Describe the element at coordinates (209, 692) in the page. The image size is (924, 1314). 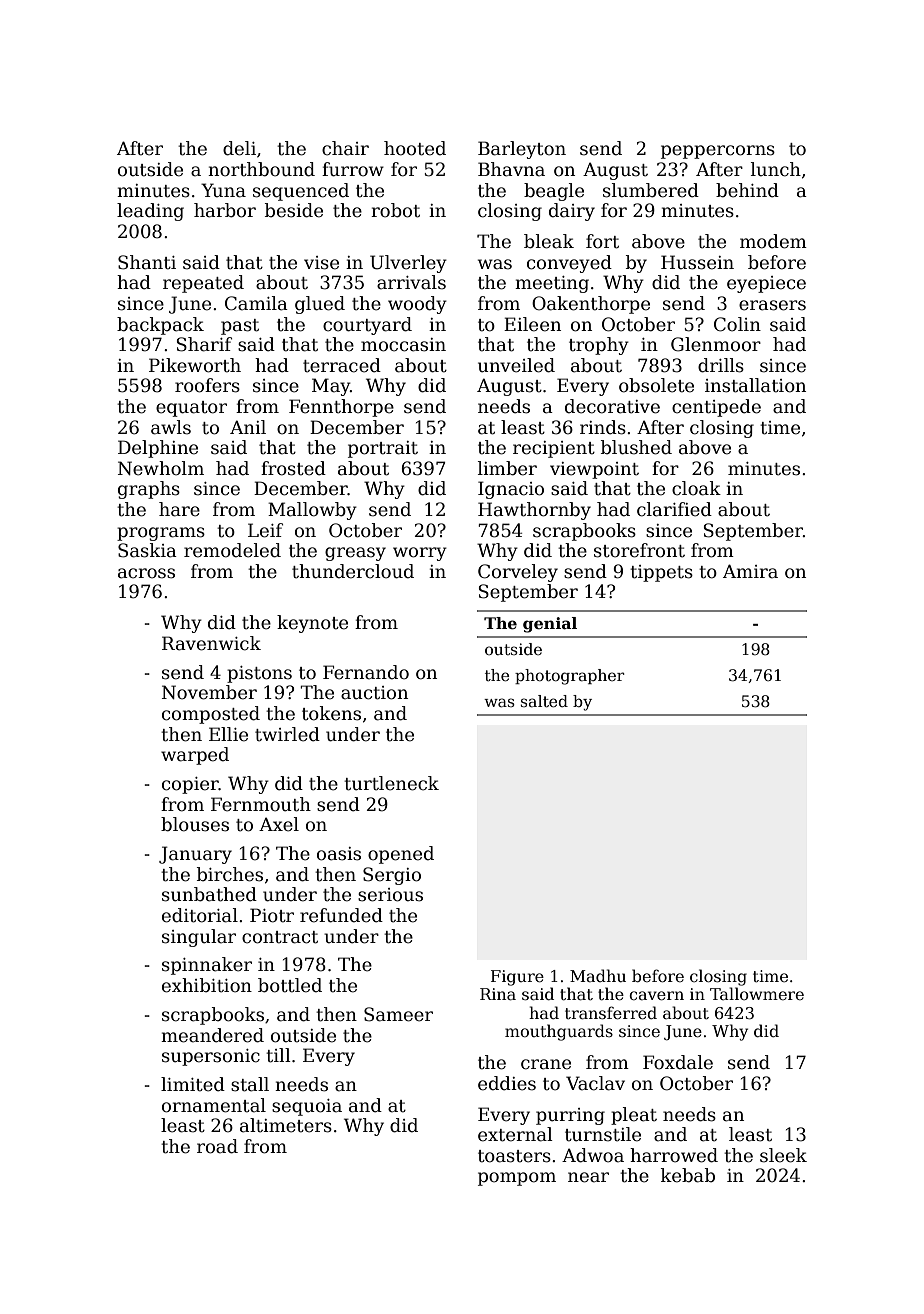
I see `November` at that location.
